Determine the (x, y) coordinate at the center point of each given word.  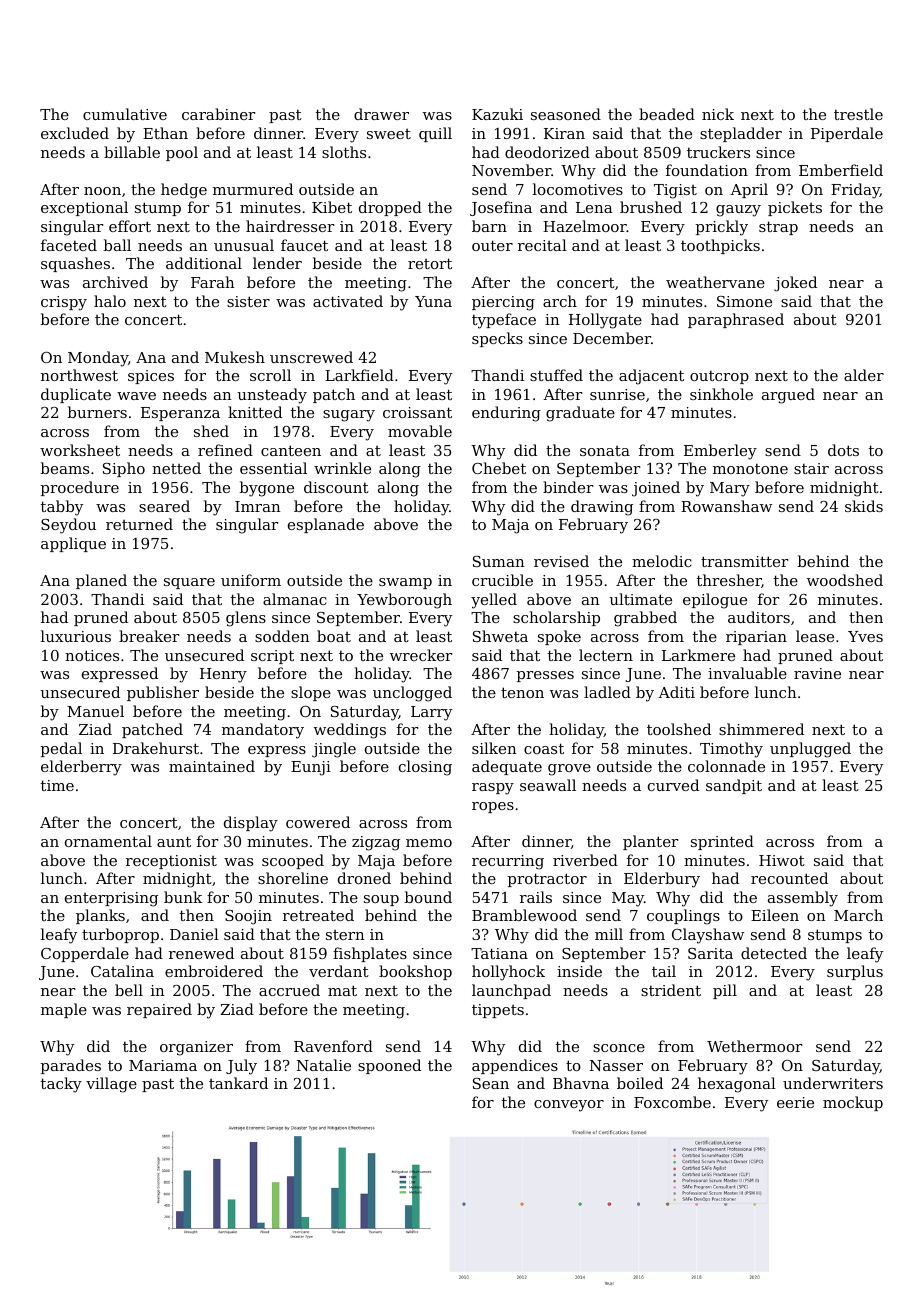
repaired (159, 1010)
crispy (64, 303)
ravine (817, 673)
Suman (499, 561)
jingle (334, 750)
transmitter (744, 561)
